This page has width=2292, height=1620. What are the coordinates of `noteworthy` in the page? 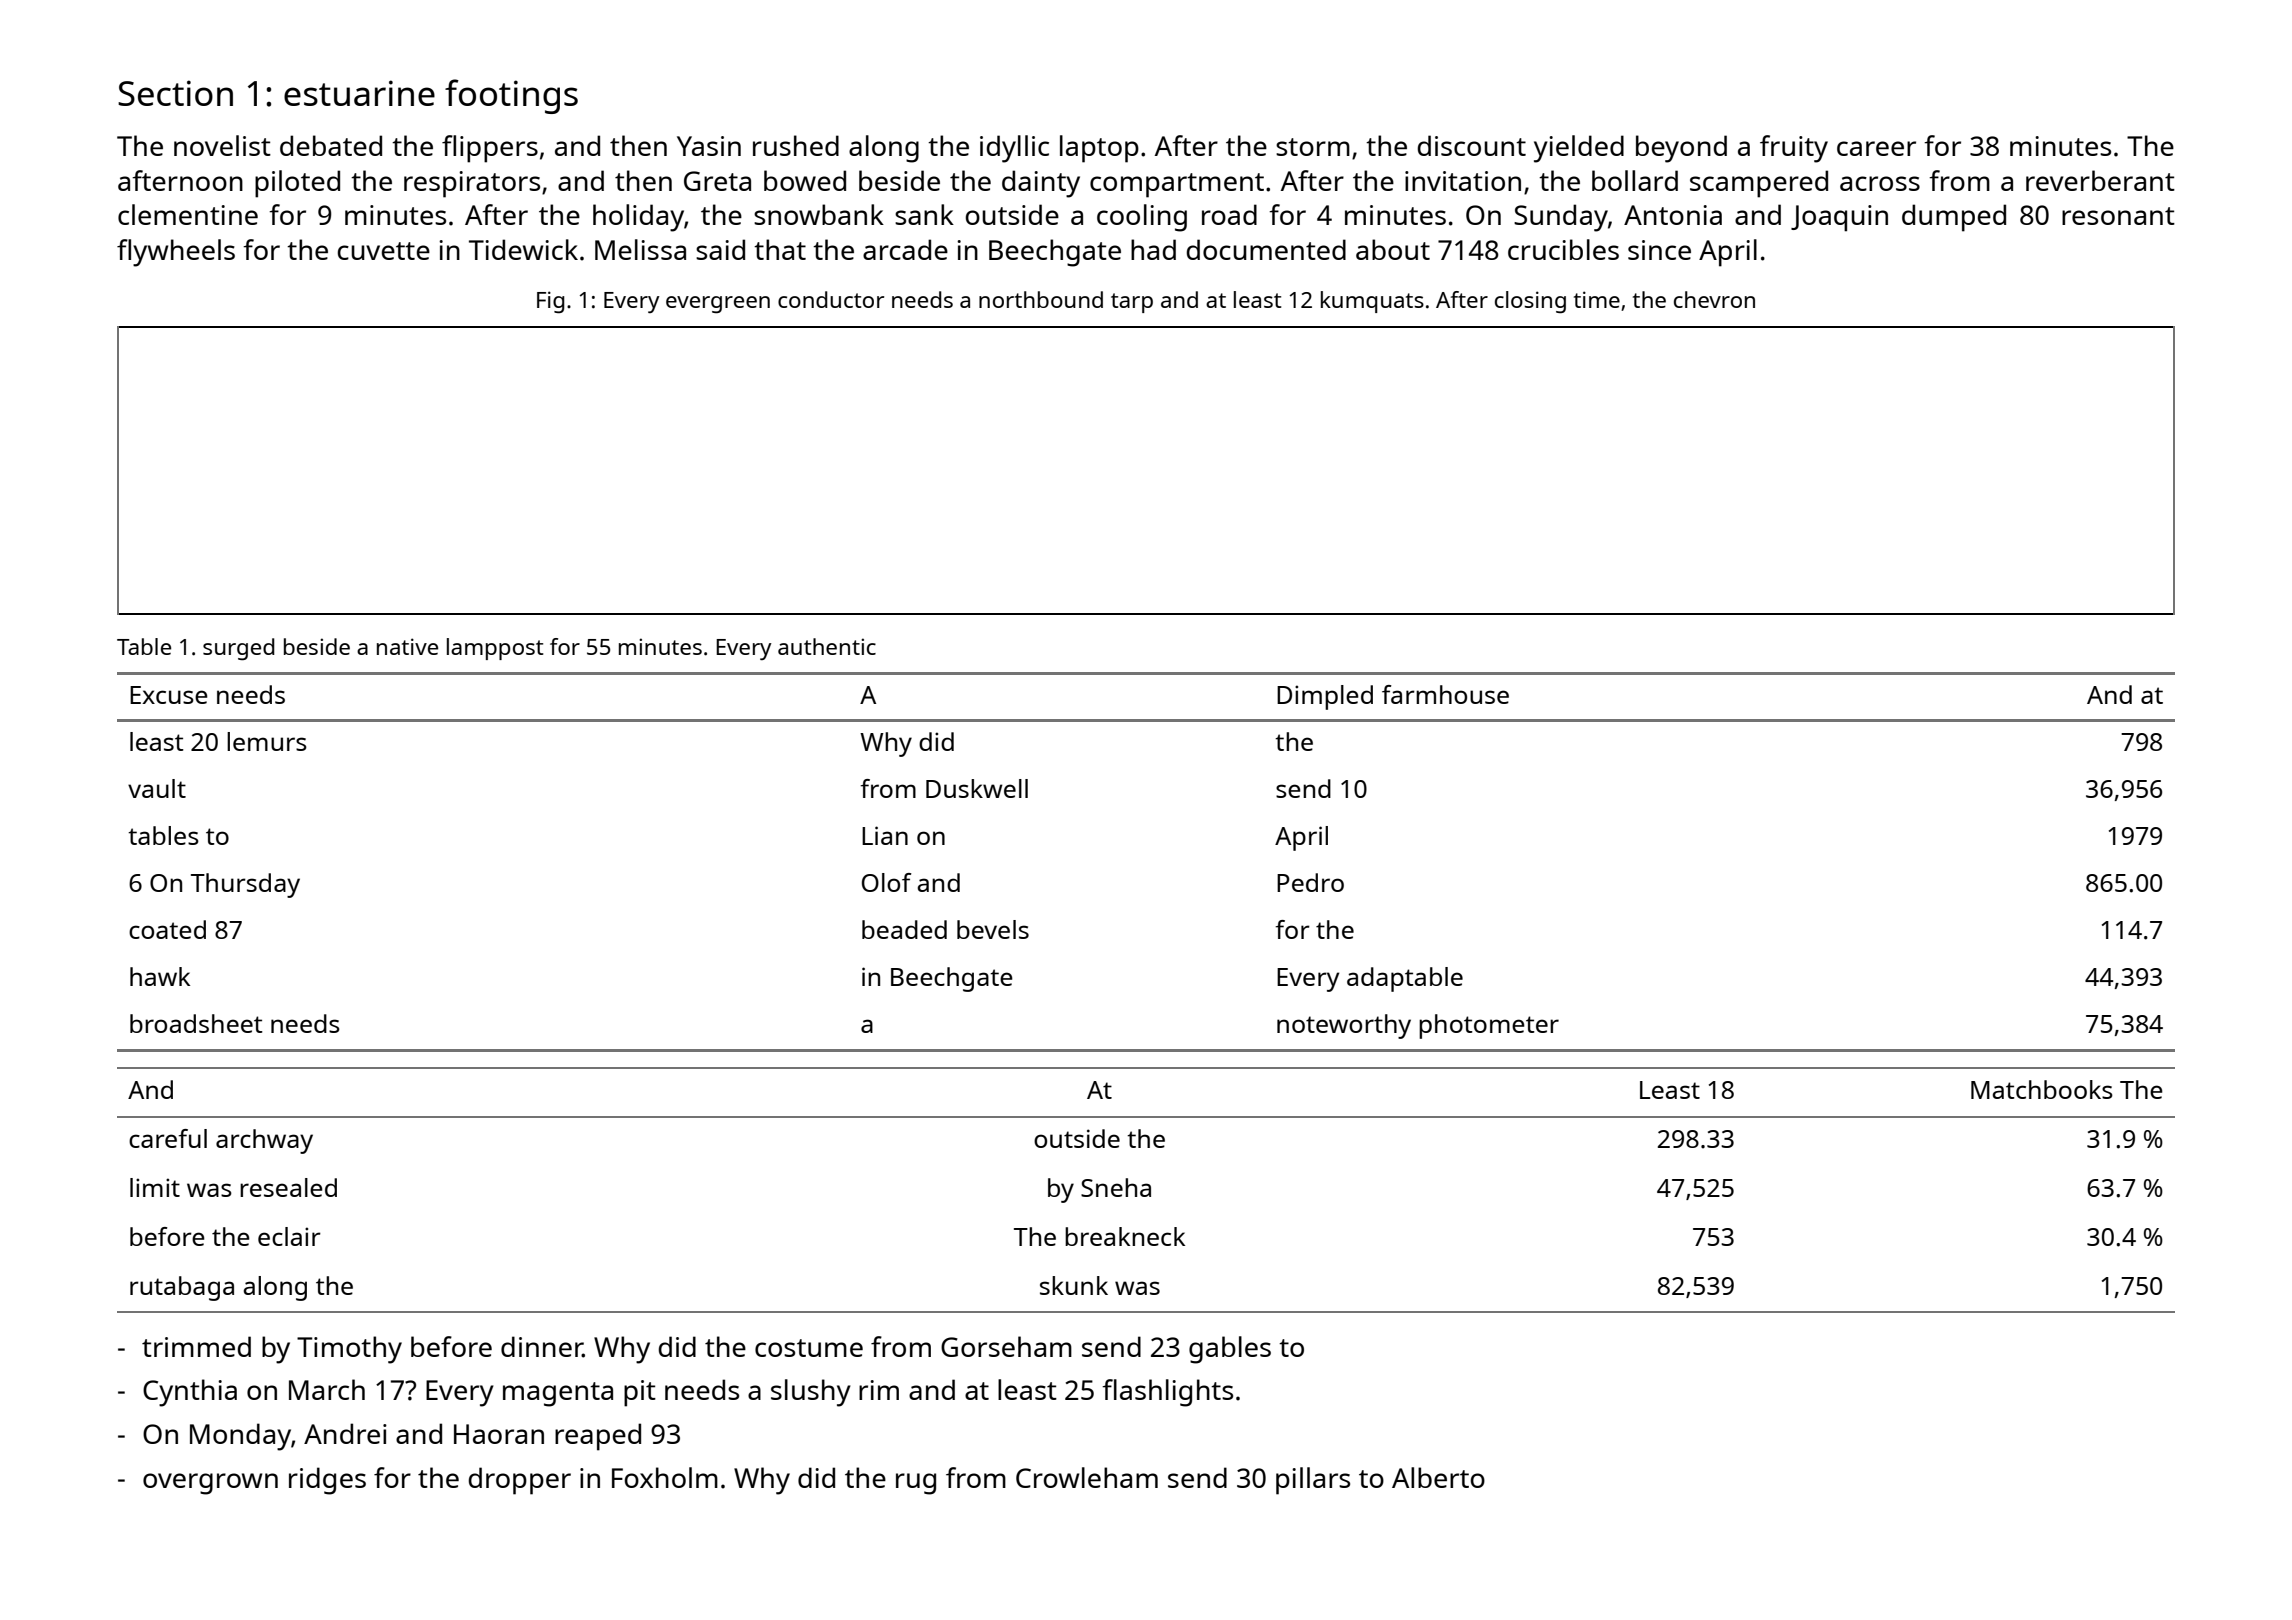 It's located at (1344, 1026).
